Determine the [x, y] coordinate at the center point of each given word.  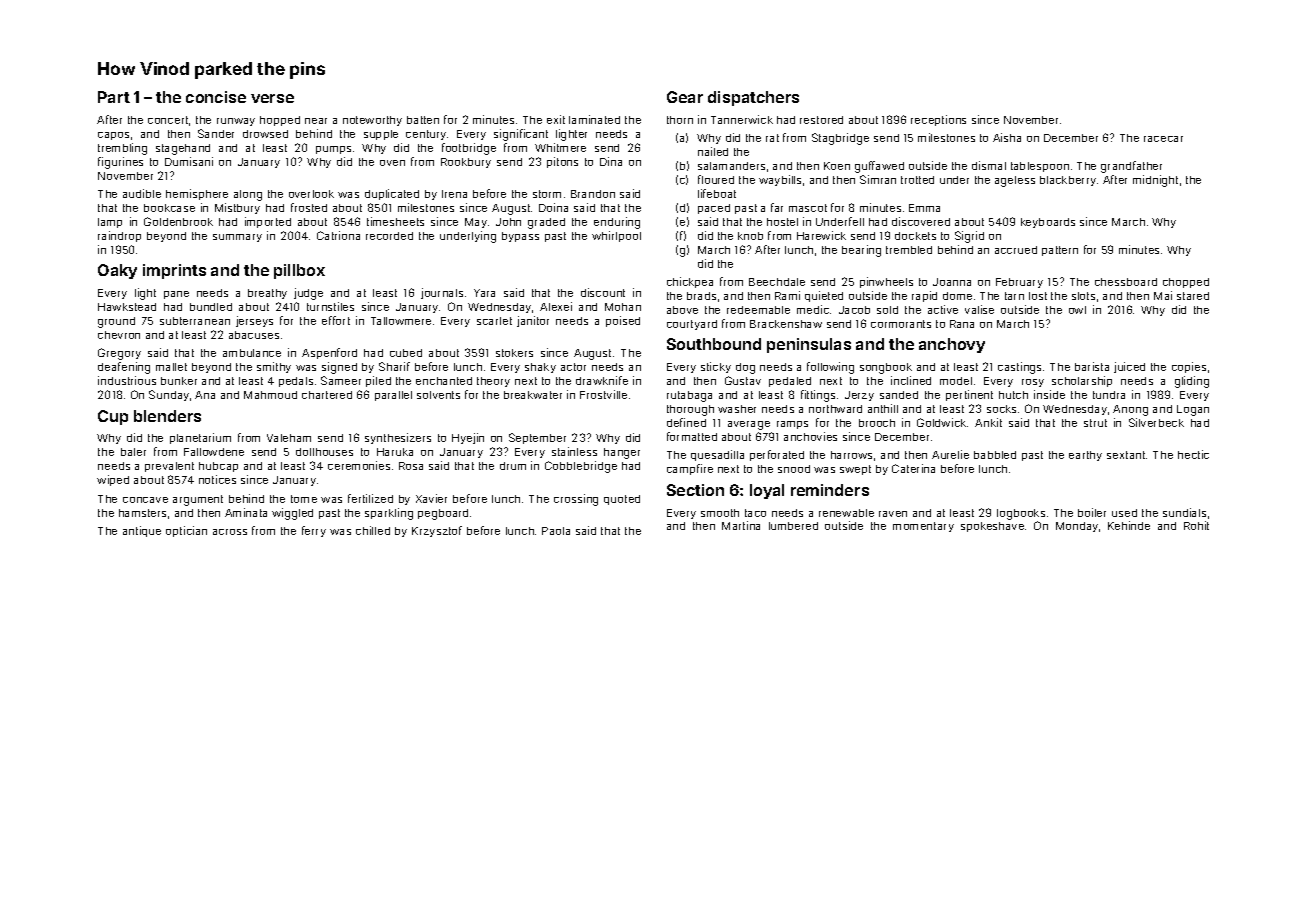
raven [893, 514]
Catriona [338, 235]
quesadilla [717, 455]
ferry [314, 531]
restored [821, 120]
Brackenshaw [786, 324]
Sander [216, 133]
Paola [556, 531]
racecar [1163, 139]
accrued [1016, 250]
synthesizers [398, 438]
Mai [1163, 295]
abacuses [254, 335]
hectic [1193, 454]
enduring [617, 223]
